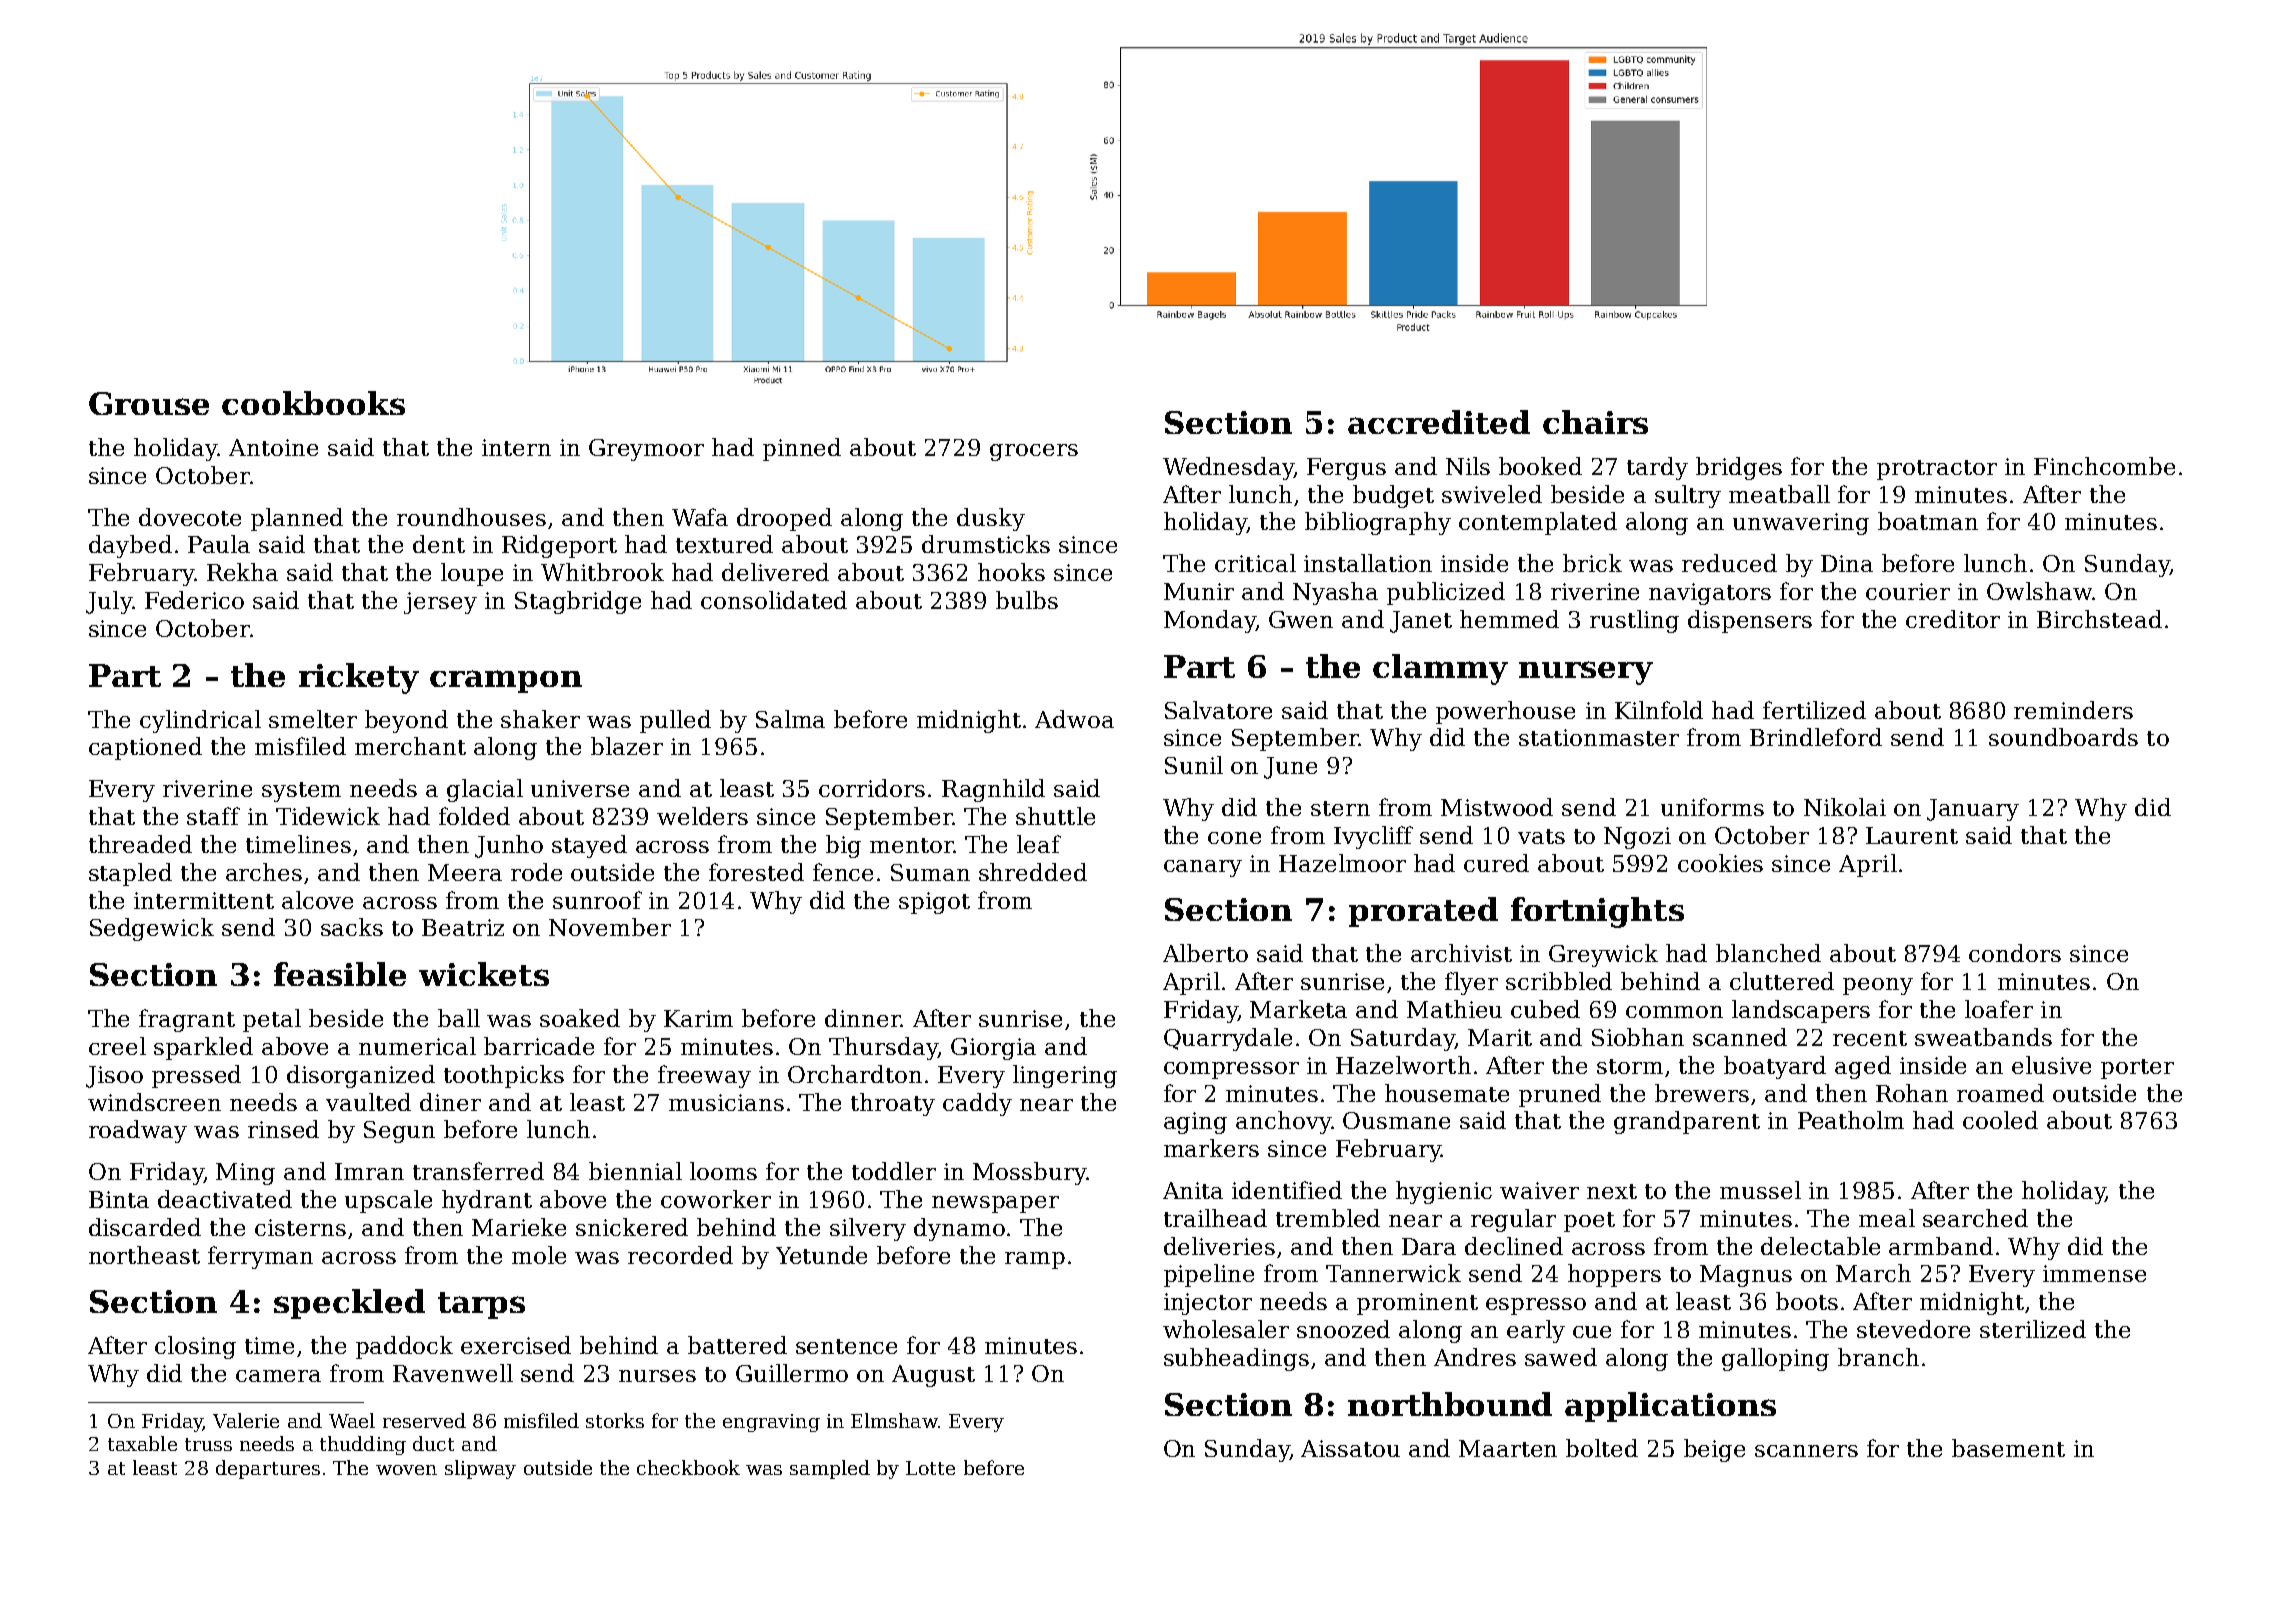 This screenshot has width=2282, height=1614. I want to click on chairs, so click(1595, 422).
